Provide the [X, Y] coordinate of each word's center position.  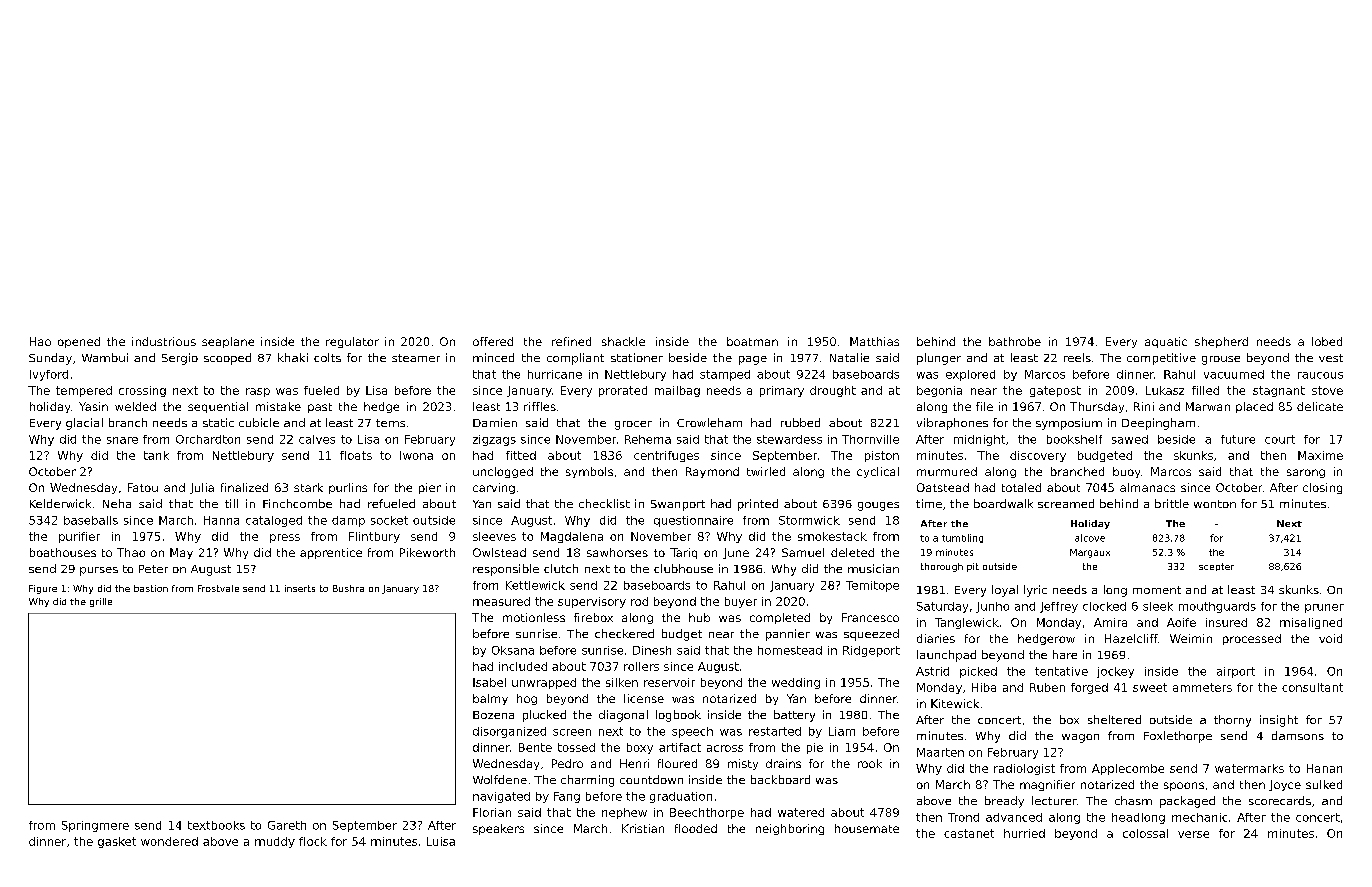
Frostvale [218, 588]
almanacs [1147, 487]
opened [79, 342]
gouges [878, 506]
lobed [1327, 341]
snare [122, 440]
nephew [624, 813]
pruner [1324, 608]
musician [873, 568]
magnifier [1047, 785]
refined [571, 341]
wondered [169, 841]
